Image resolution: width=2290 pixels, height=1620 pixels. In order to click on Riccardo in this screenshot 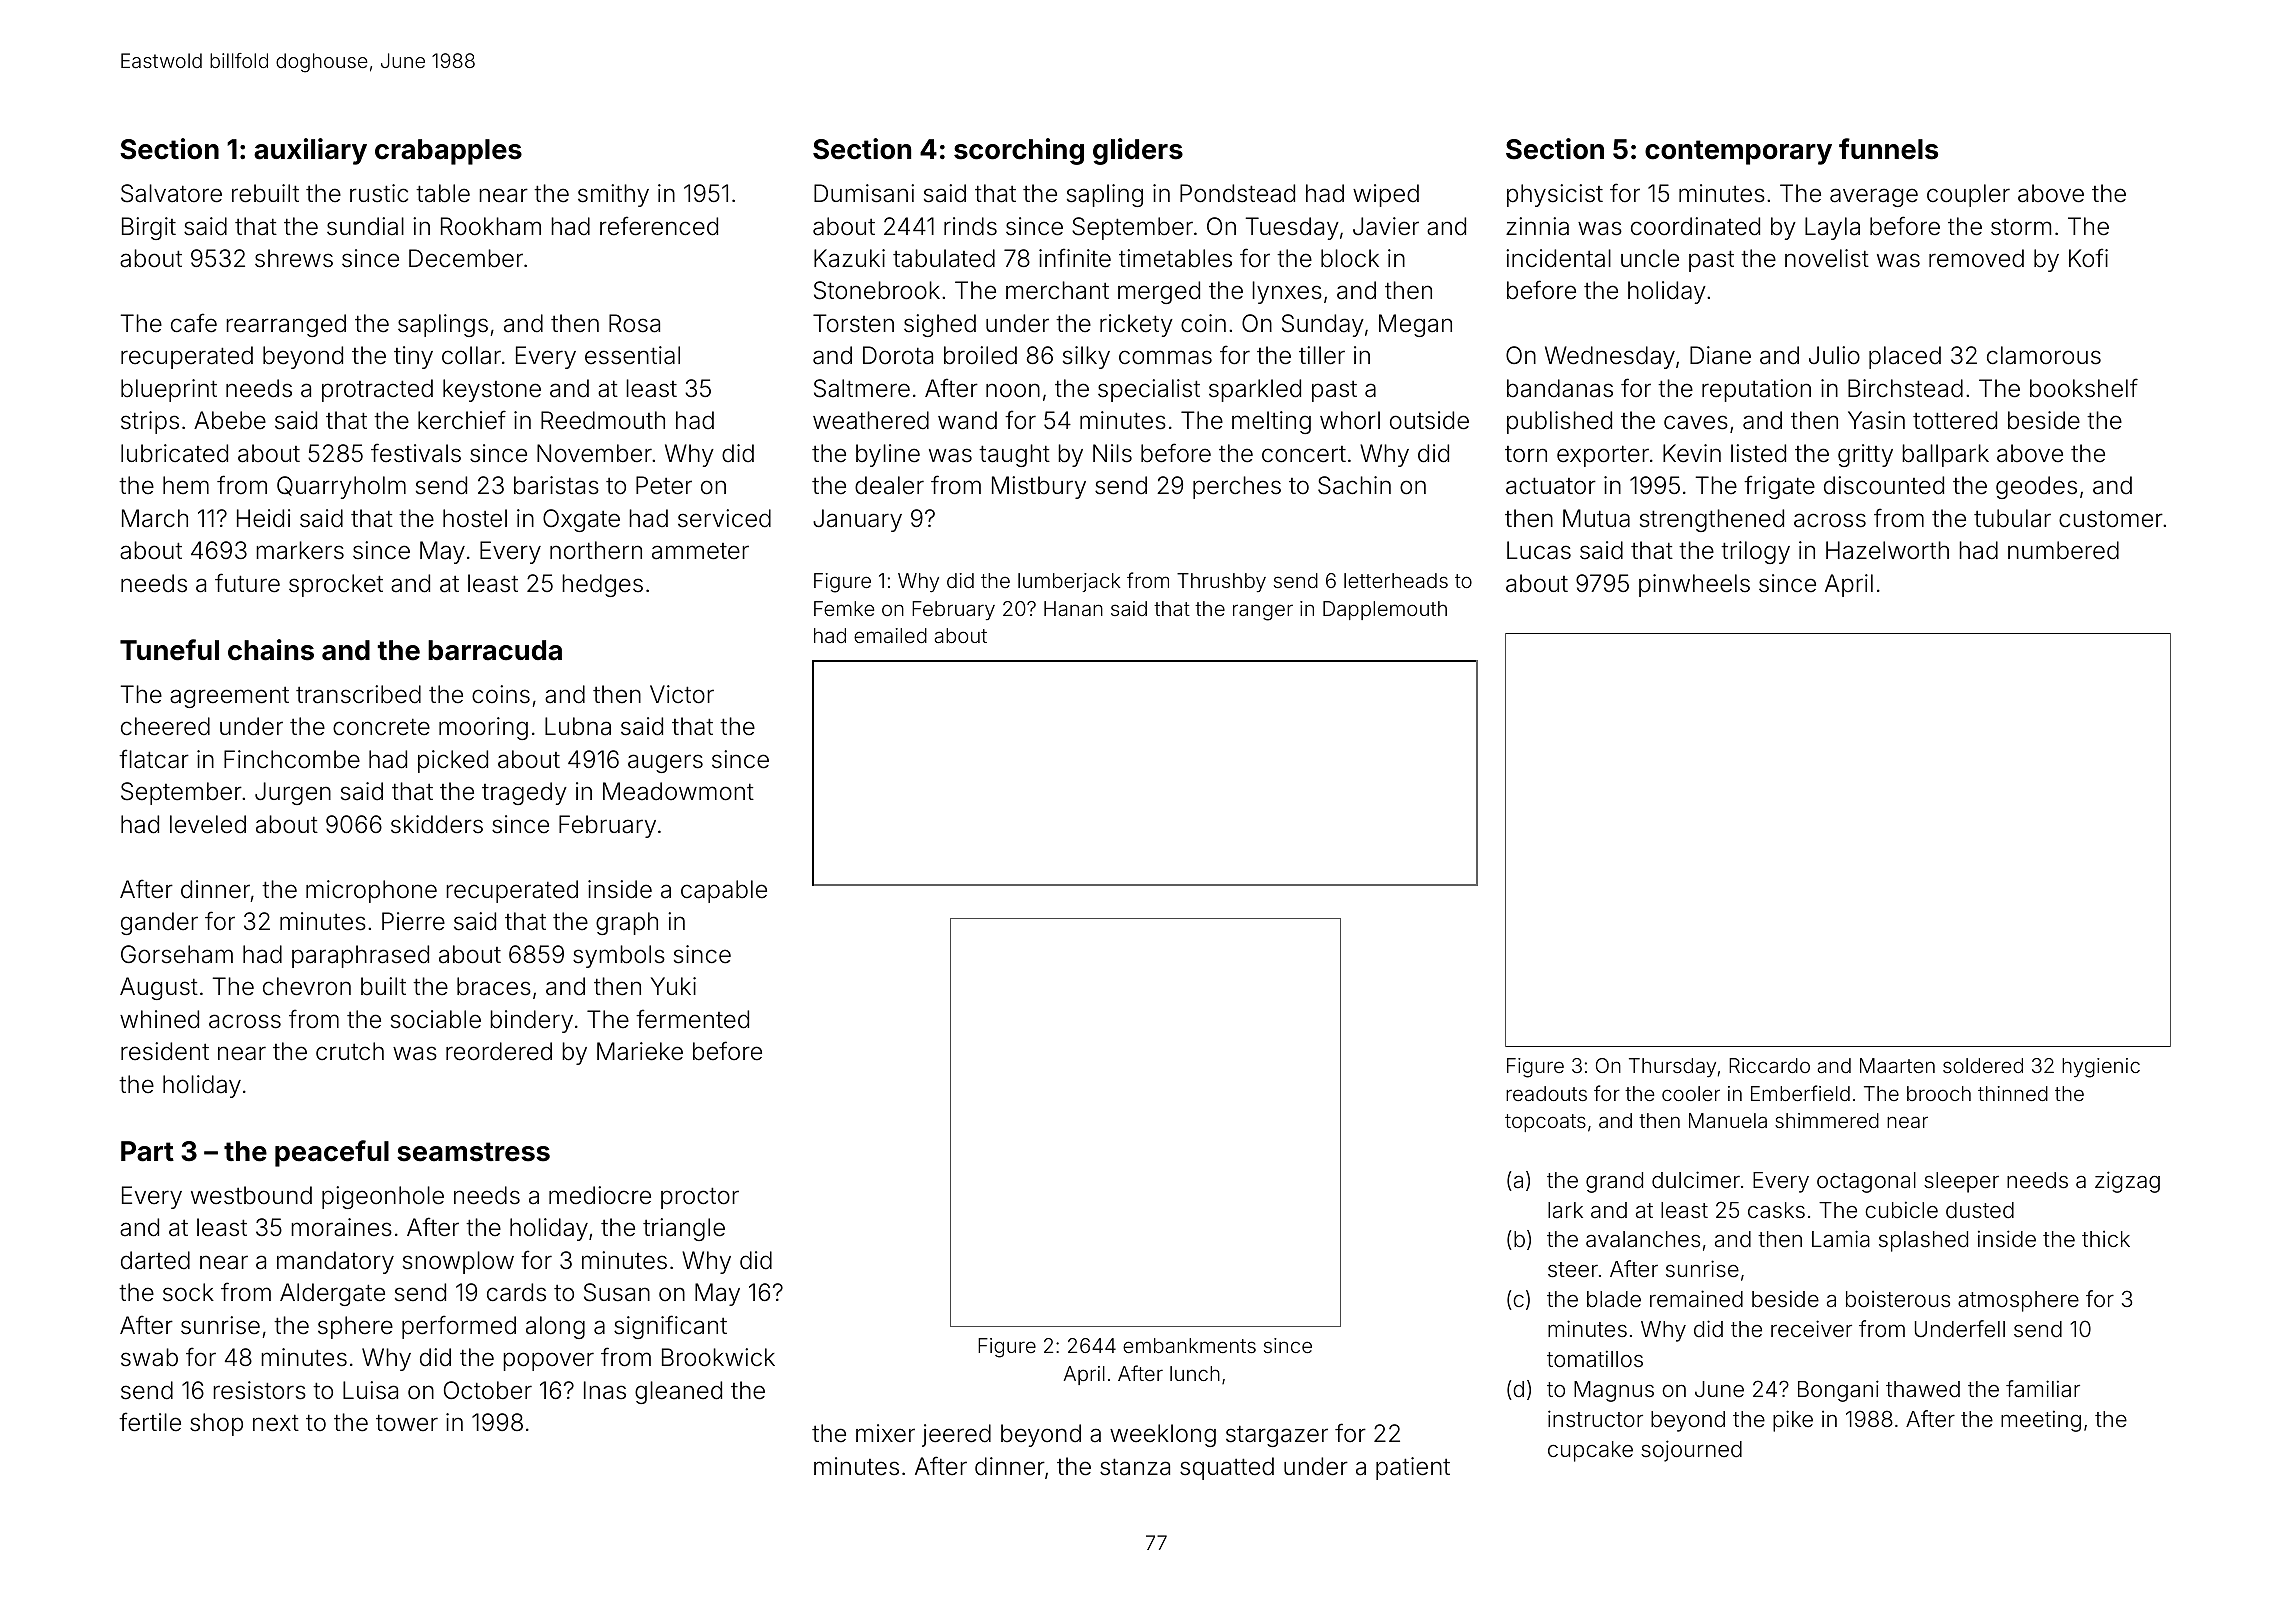, I will do `click(1769, 1065)`.
